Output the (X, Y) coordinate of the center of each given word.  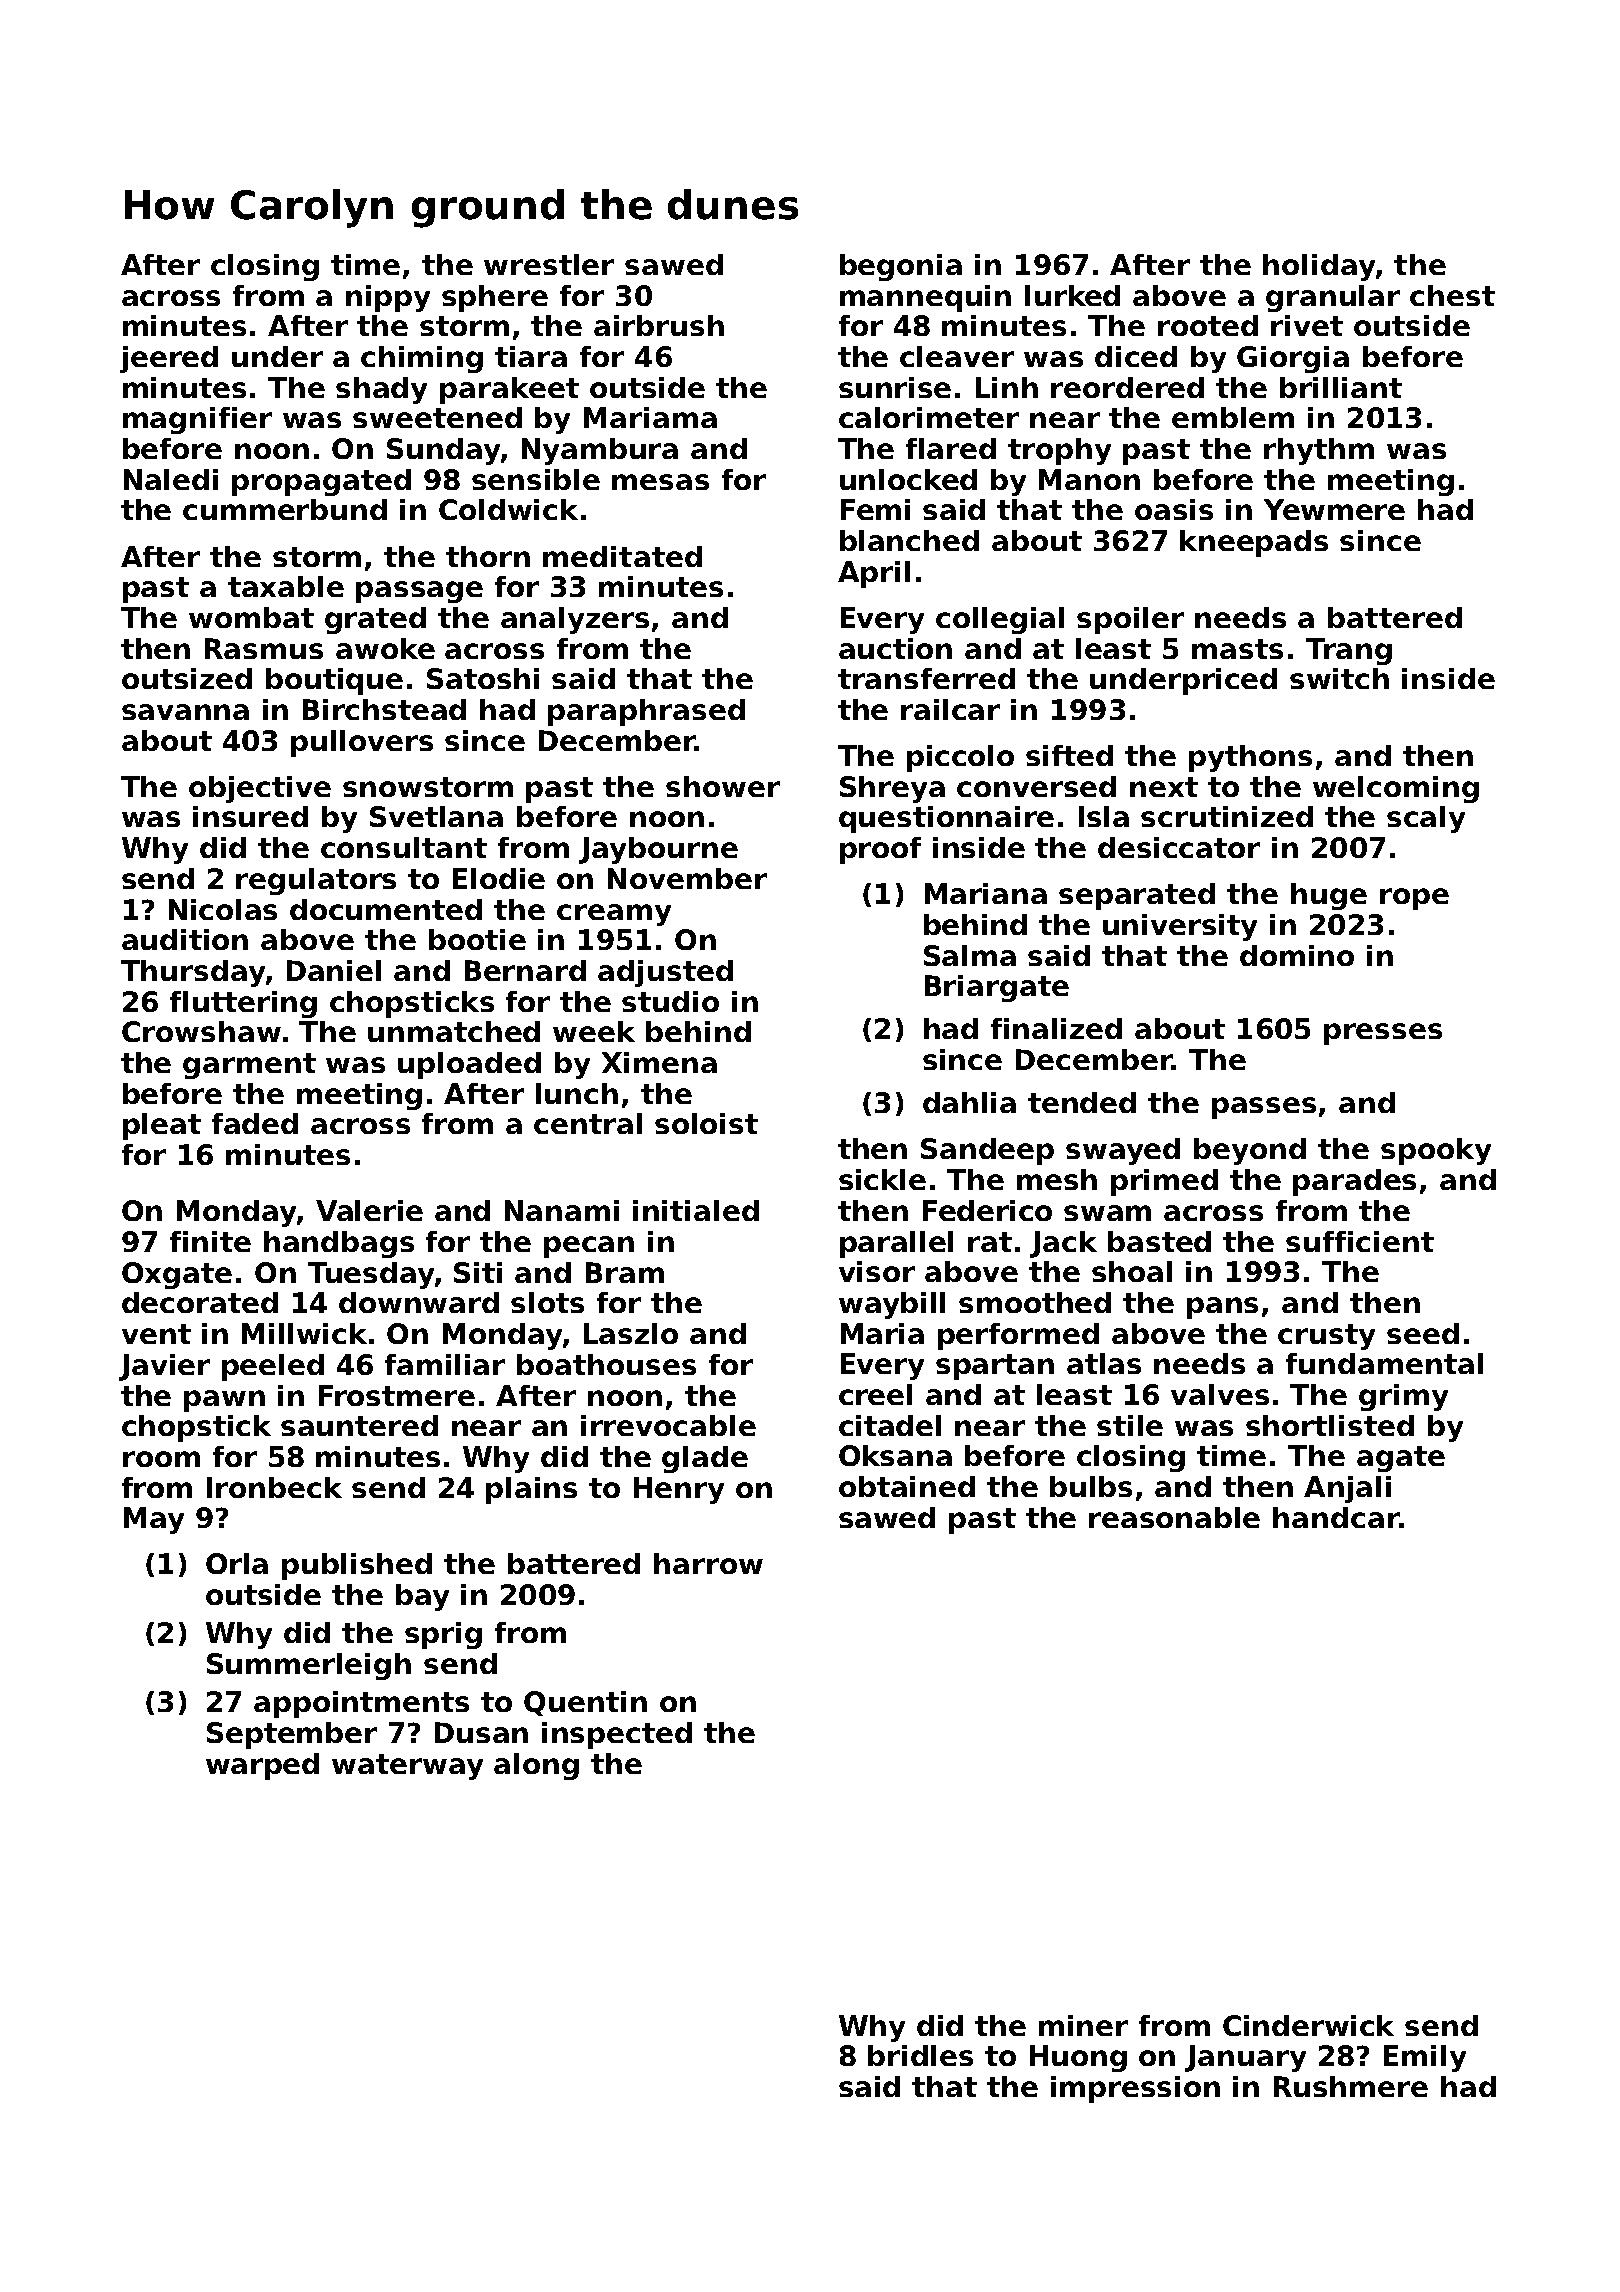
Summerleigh (309, 1666)
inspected (617, 1735)
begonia (901, 267)
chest (1452, 295)
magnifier (197, 420)
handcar (1336, 1517)
